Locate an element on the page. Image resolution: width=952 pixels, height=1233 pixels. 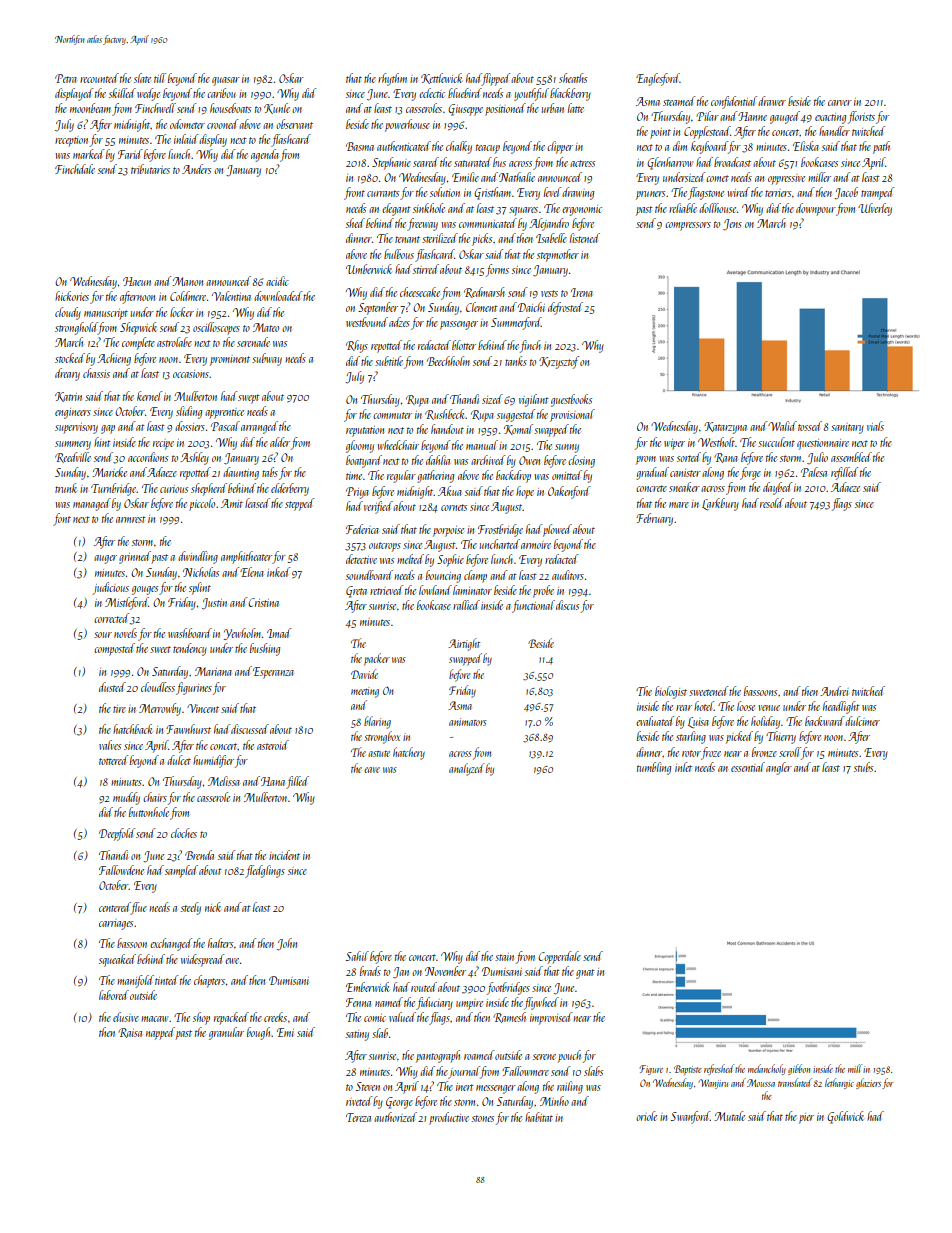
habitat is located at coordinates (539, 1117).
